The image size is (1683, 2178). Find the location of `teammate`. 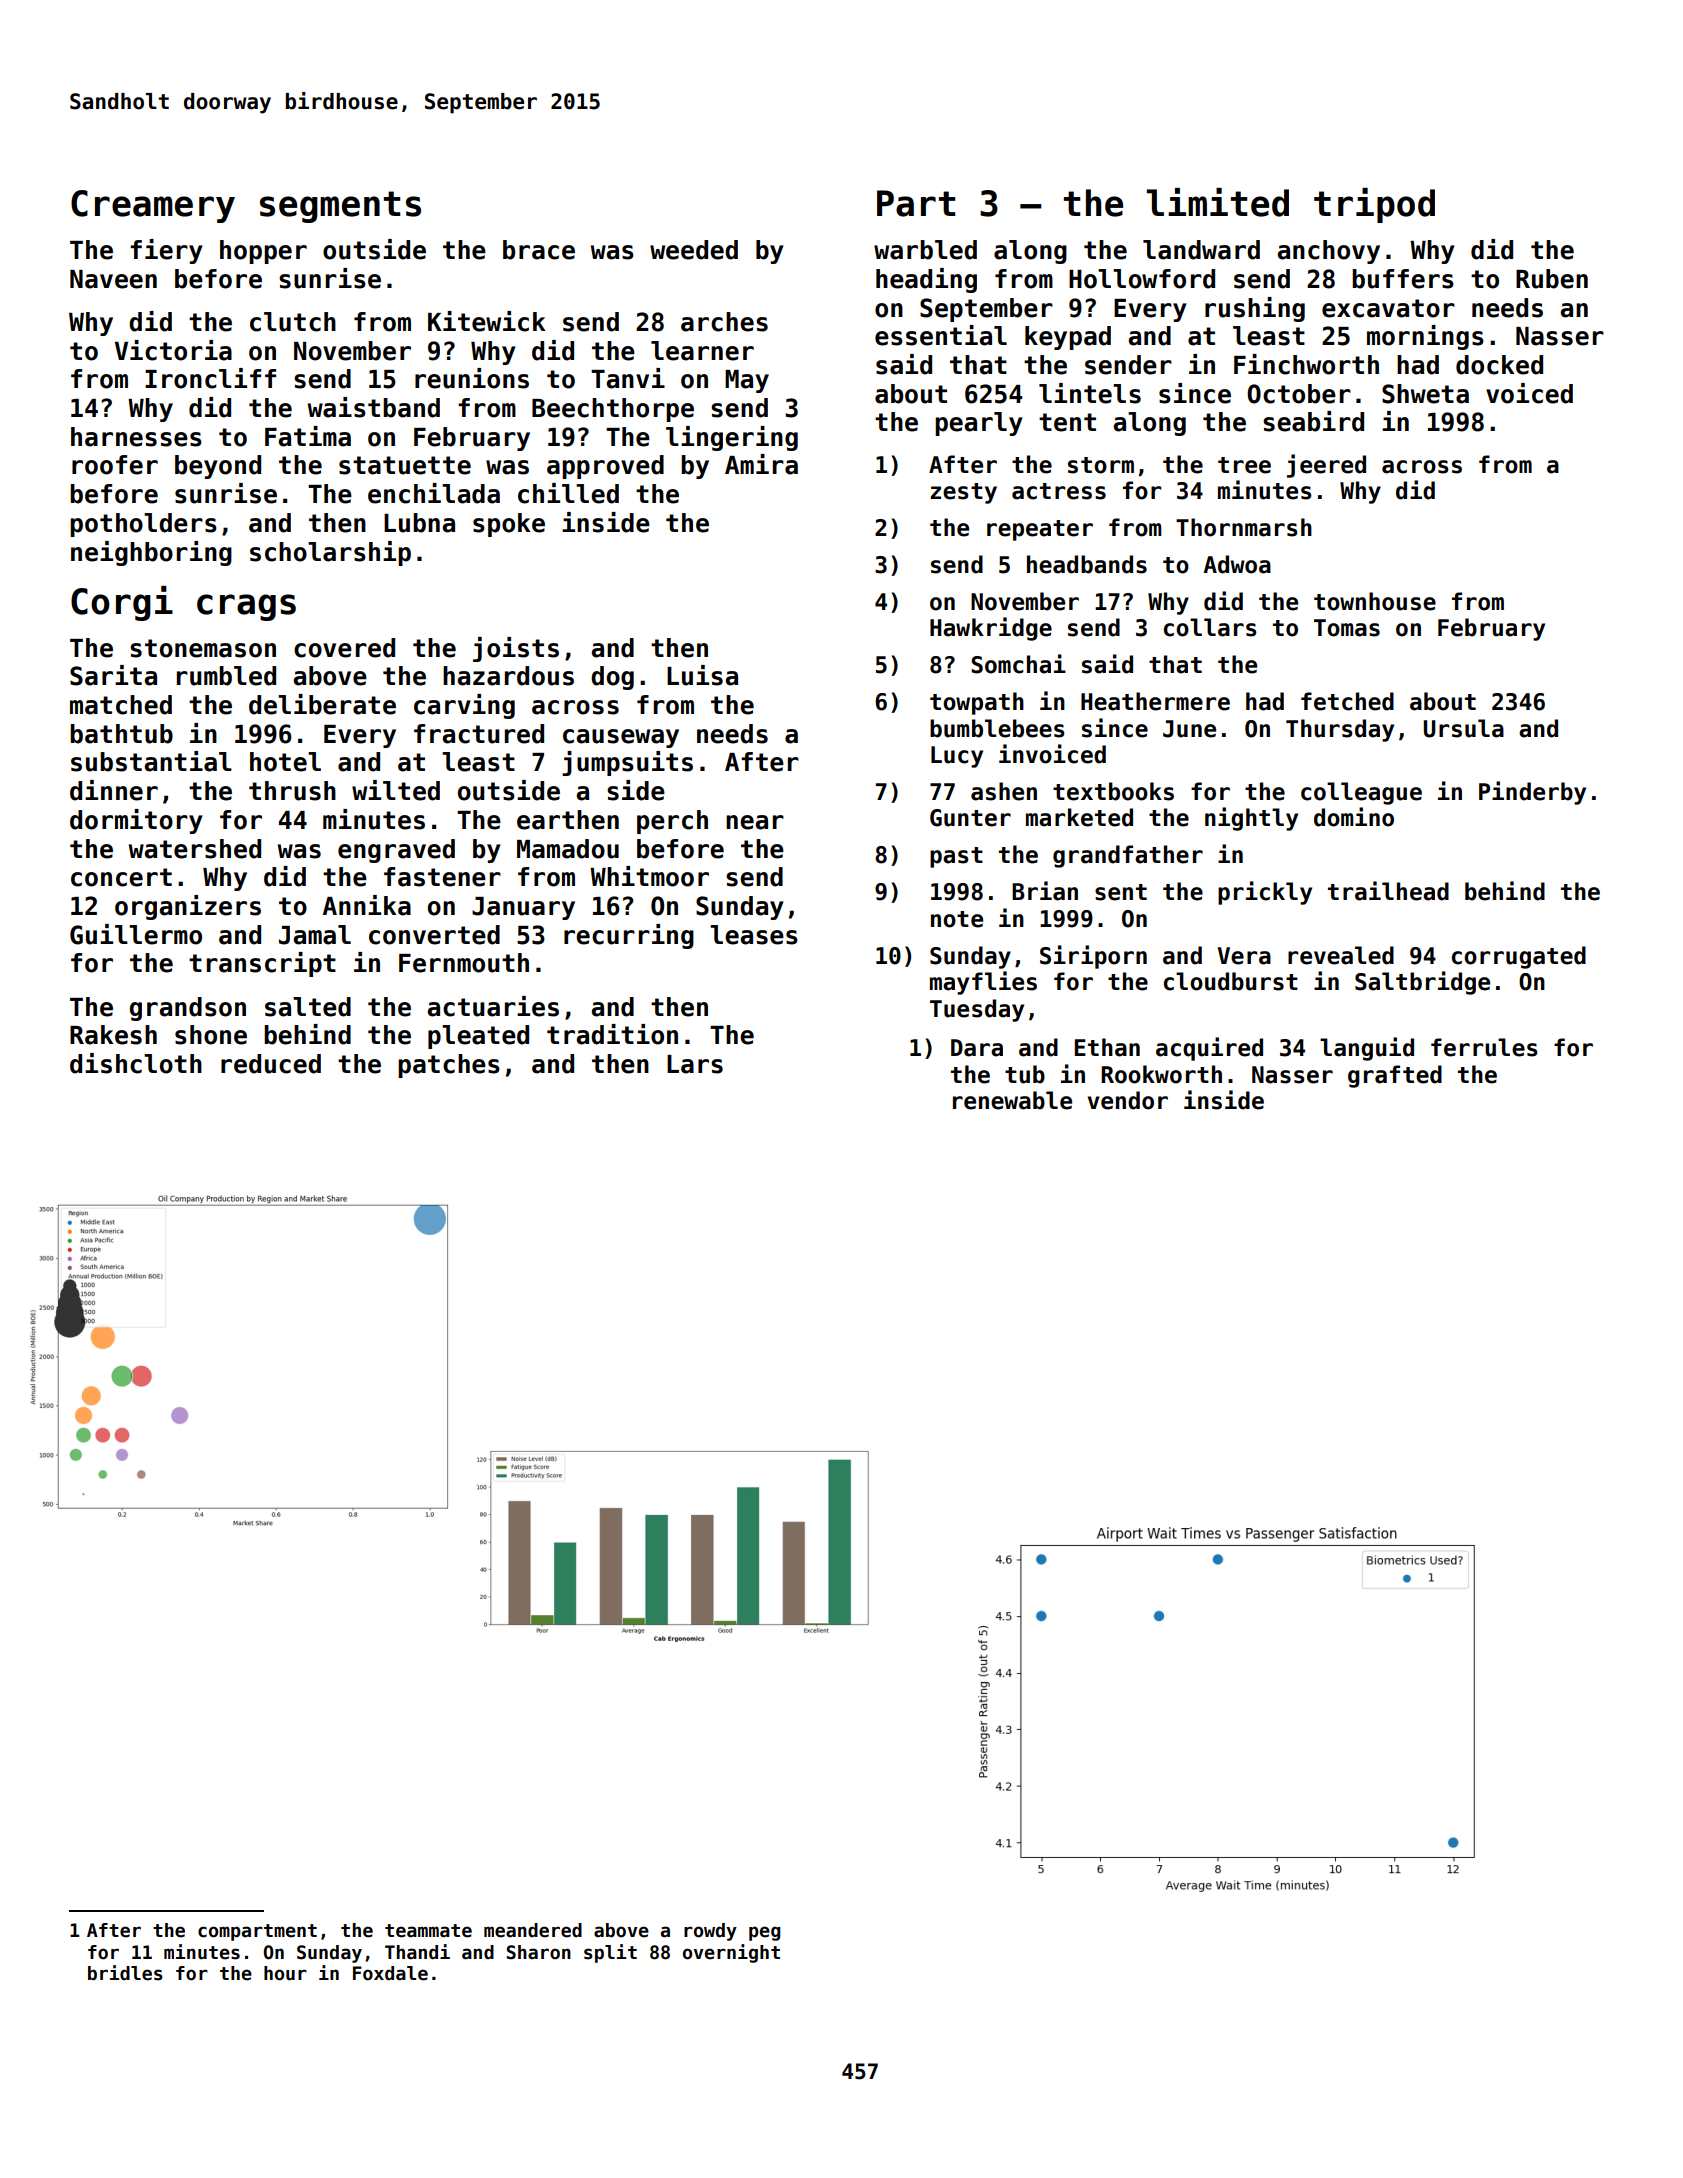

teammate is located at coordinates (428, 1931).
